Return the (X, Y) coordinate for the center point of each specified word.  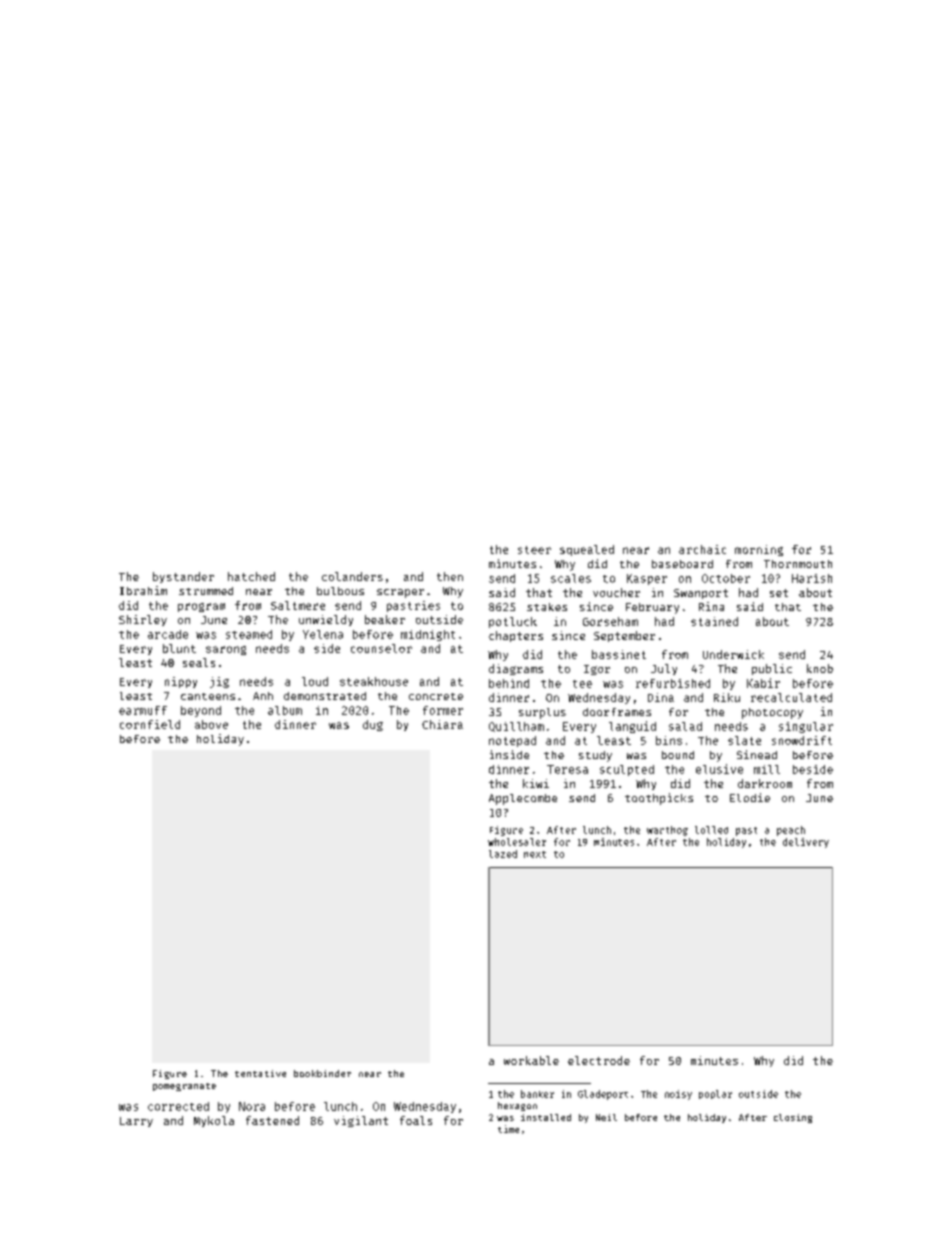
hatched (251, 576)
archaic (702, 549)
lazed (503, 854)
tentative (260, 1073)
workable (531, 1060)
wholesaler (517, 842)
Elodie (750, 797)
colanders (352, 576)
